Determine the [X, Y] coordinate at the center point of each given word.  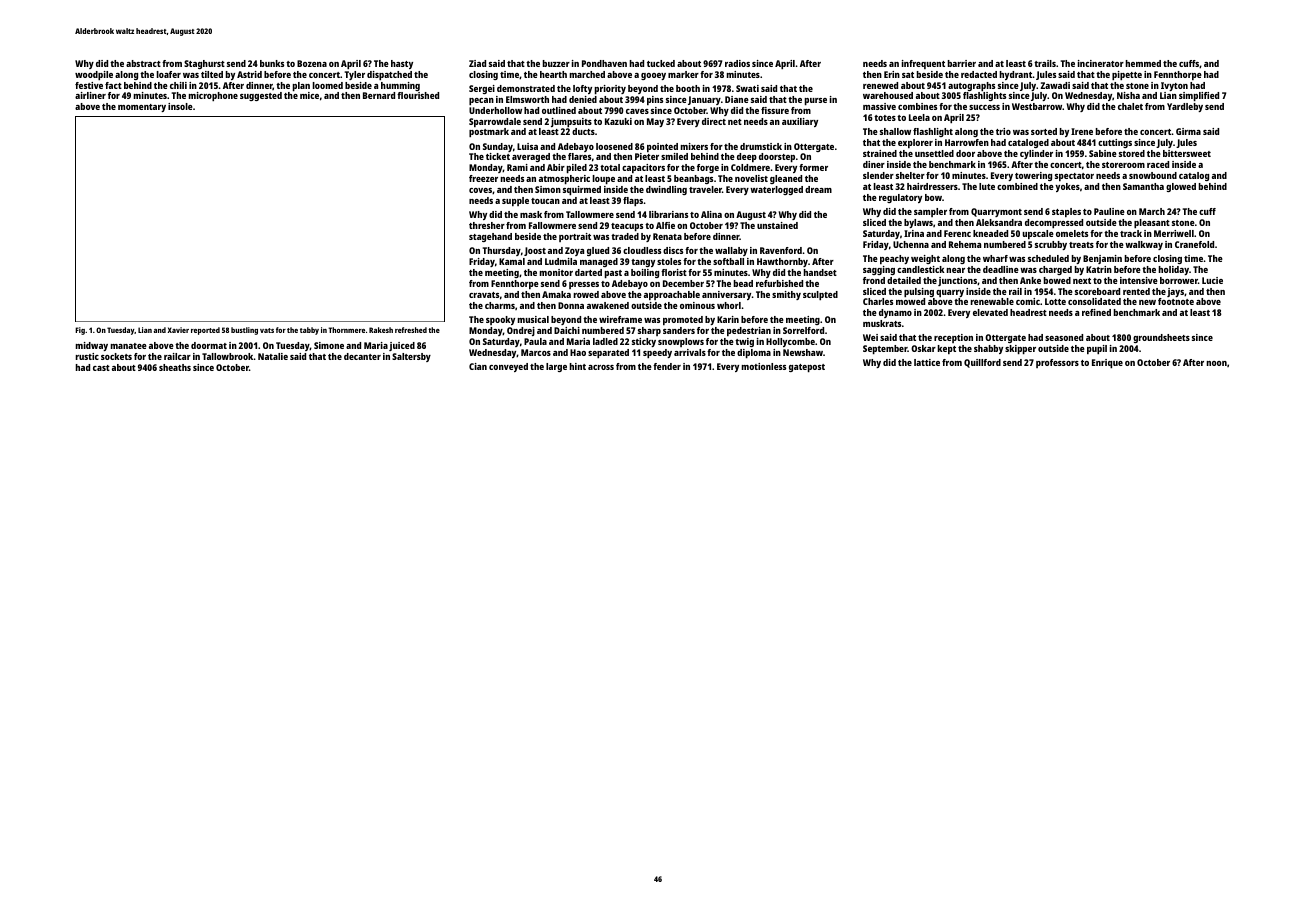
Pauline [1109, 211]
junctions [957, 281]
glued [598, 251]
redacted [979, 74]
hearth [553, 74]
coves [480, 190]
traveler [705, 189]
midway [92, 346]
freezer [483, 178]
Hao [578, 352]
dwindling [666, 190]
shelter [910, 175]
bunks [272, 63]
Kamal [512, 261]
